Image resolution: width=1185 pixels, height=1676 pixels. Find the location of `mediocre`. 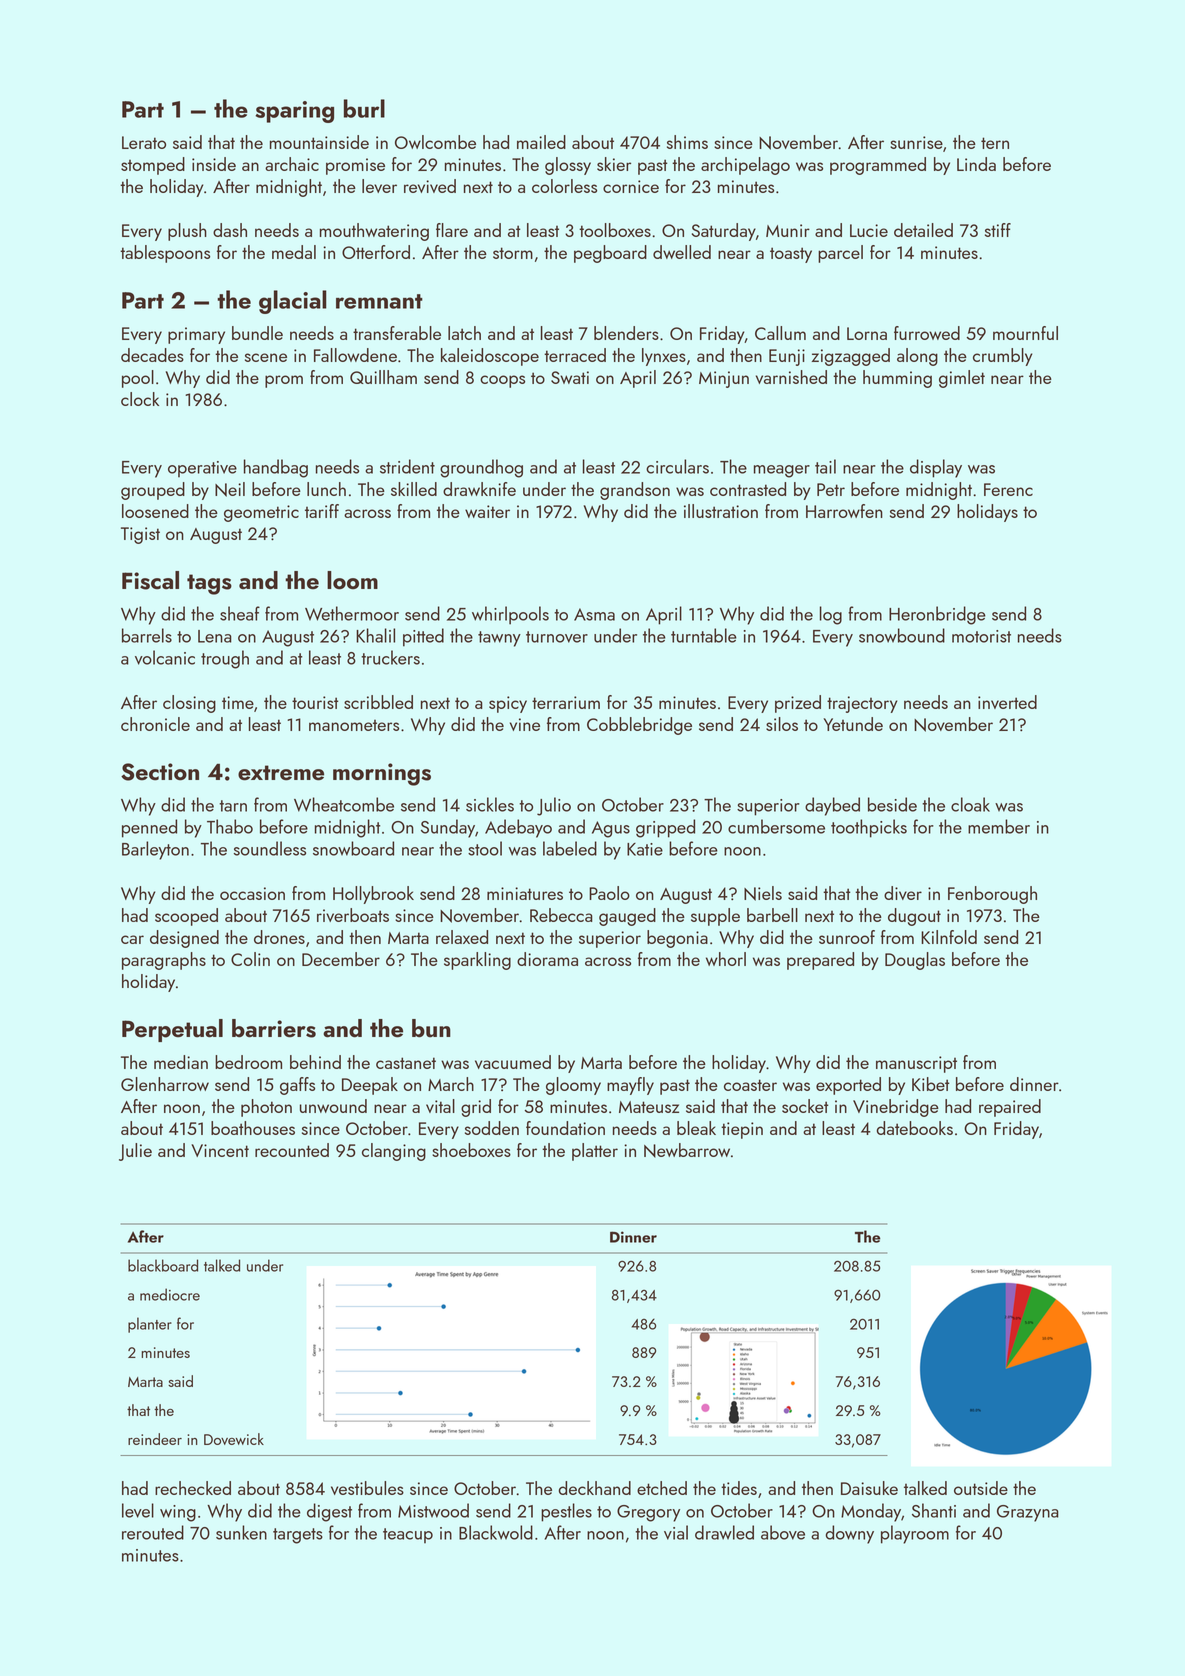

mediocre is located at coordinates (170, 1294).
